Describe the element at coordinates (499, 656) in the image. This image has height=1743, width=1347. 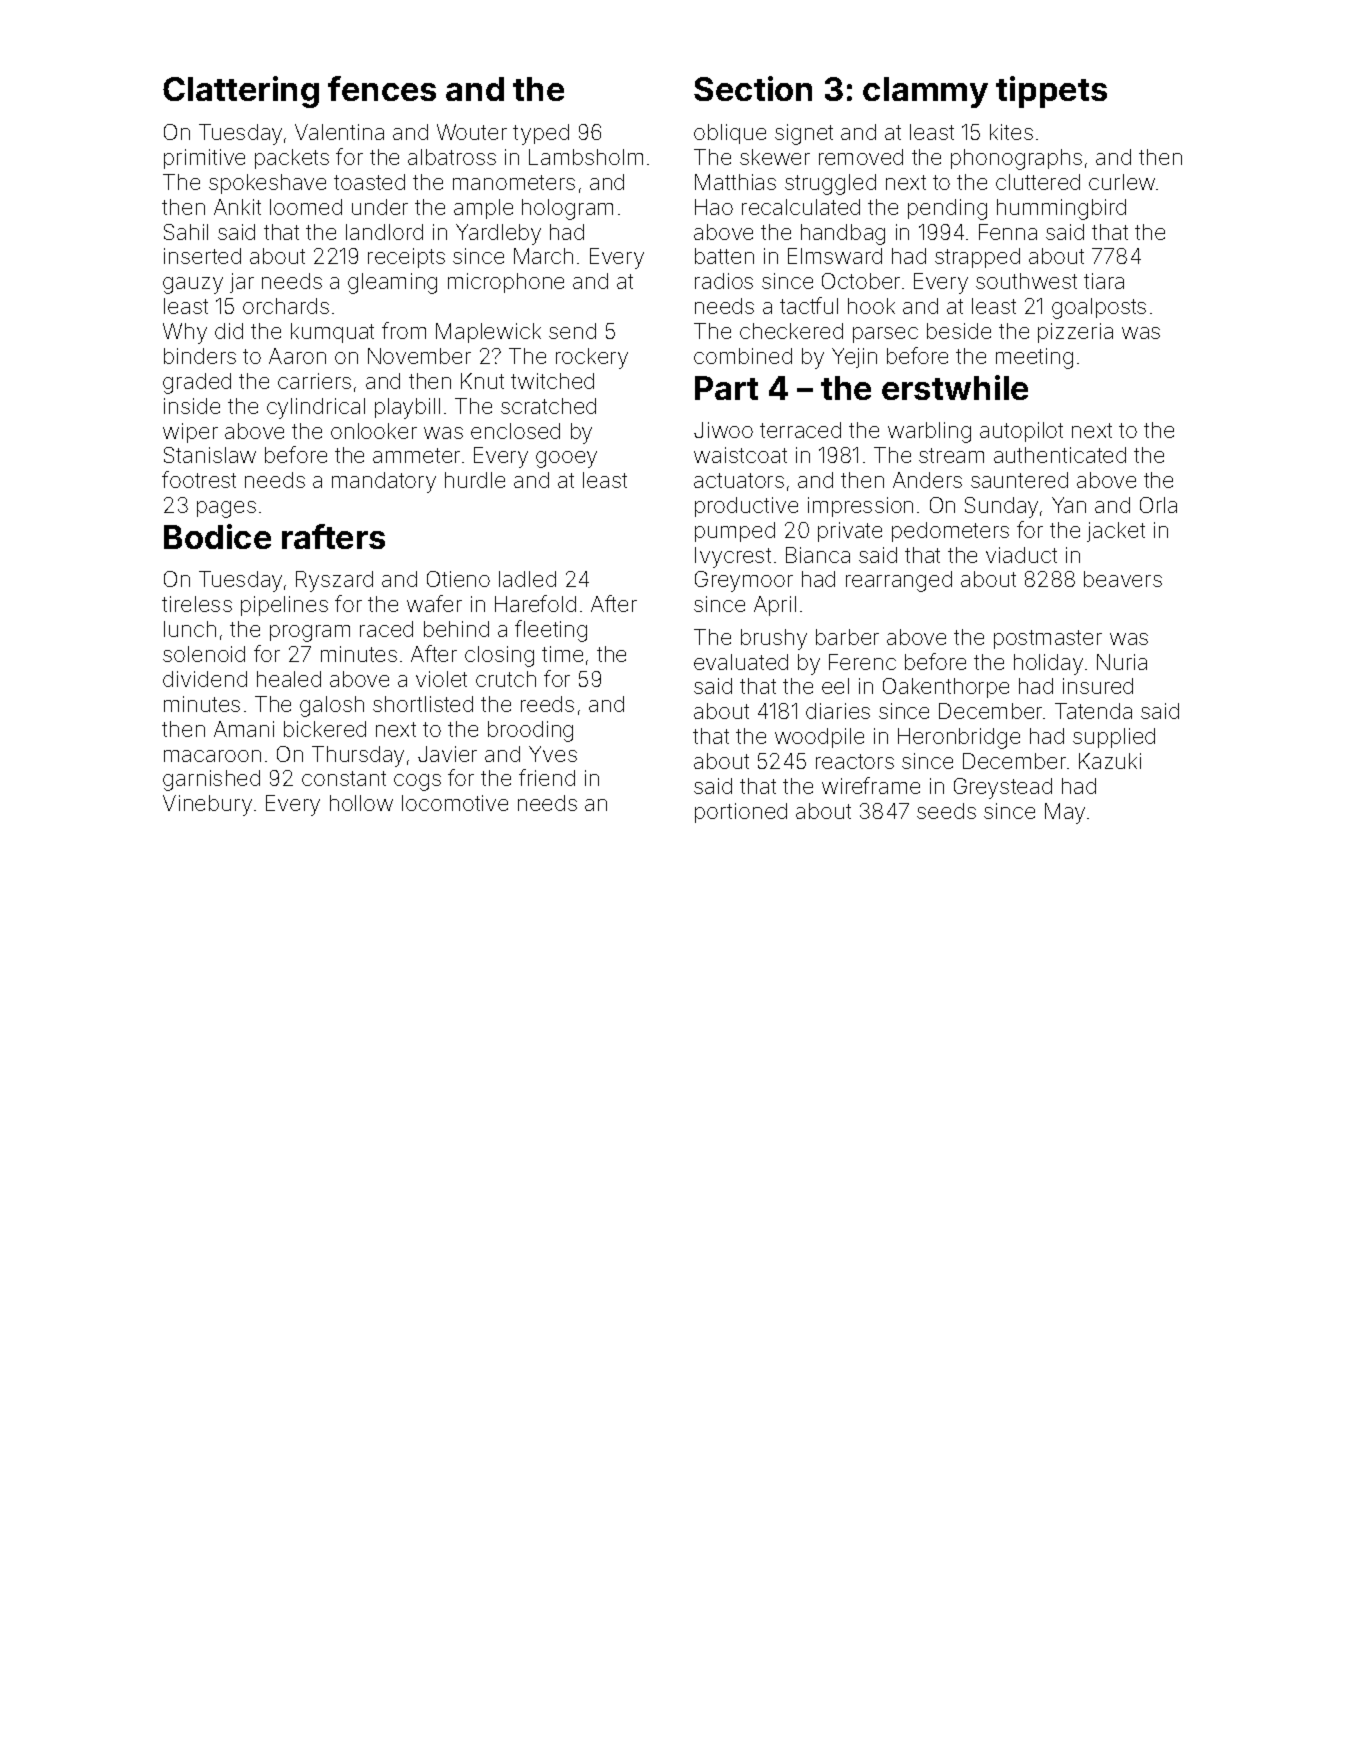
I see `closing` at that location.
